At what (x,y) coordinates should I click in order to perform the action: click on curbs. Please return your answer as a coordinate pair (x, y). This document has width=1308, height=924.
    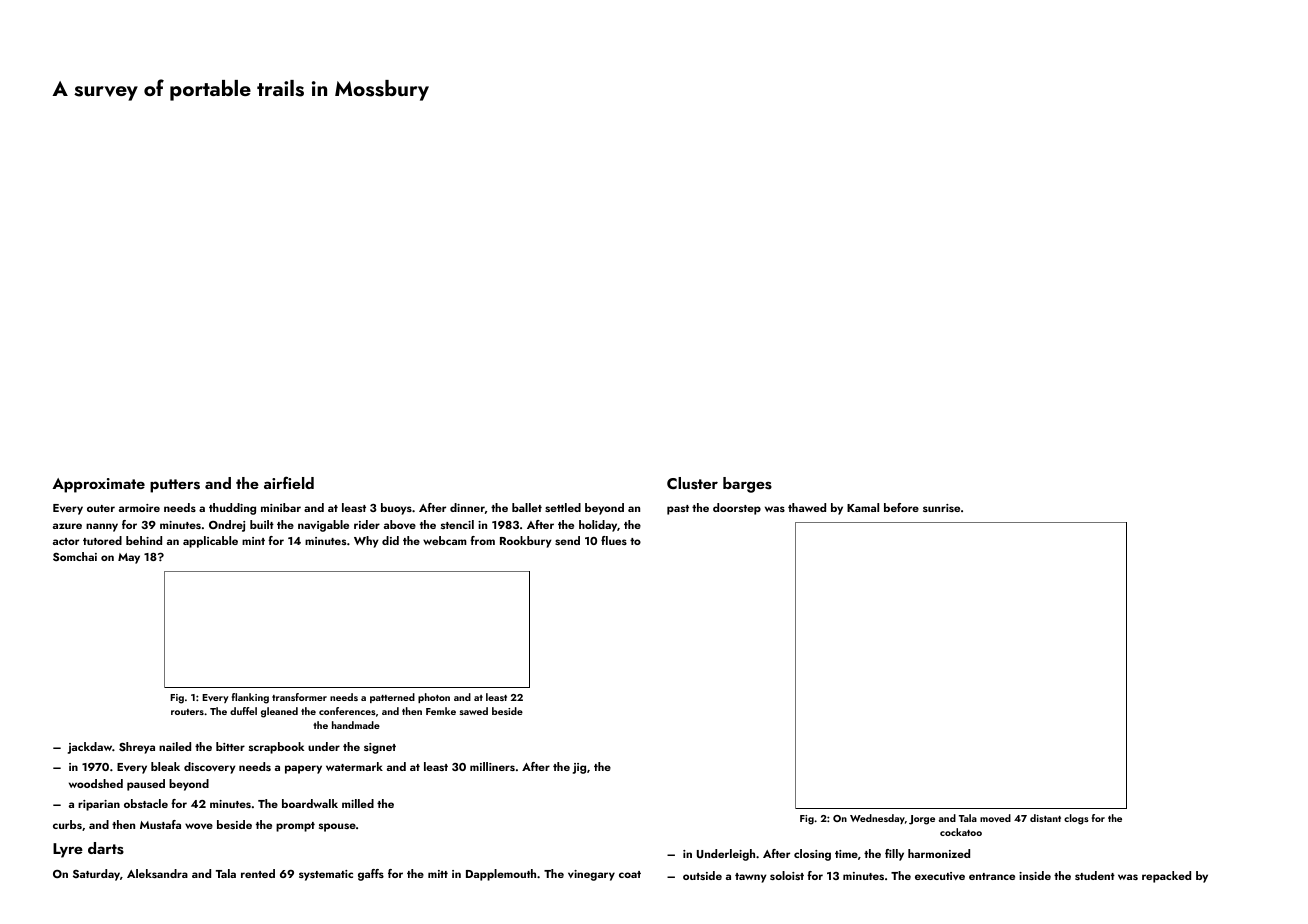
    Looking at the image, I should click on (67, 824).
